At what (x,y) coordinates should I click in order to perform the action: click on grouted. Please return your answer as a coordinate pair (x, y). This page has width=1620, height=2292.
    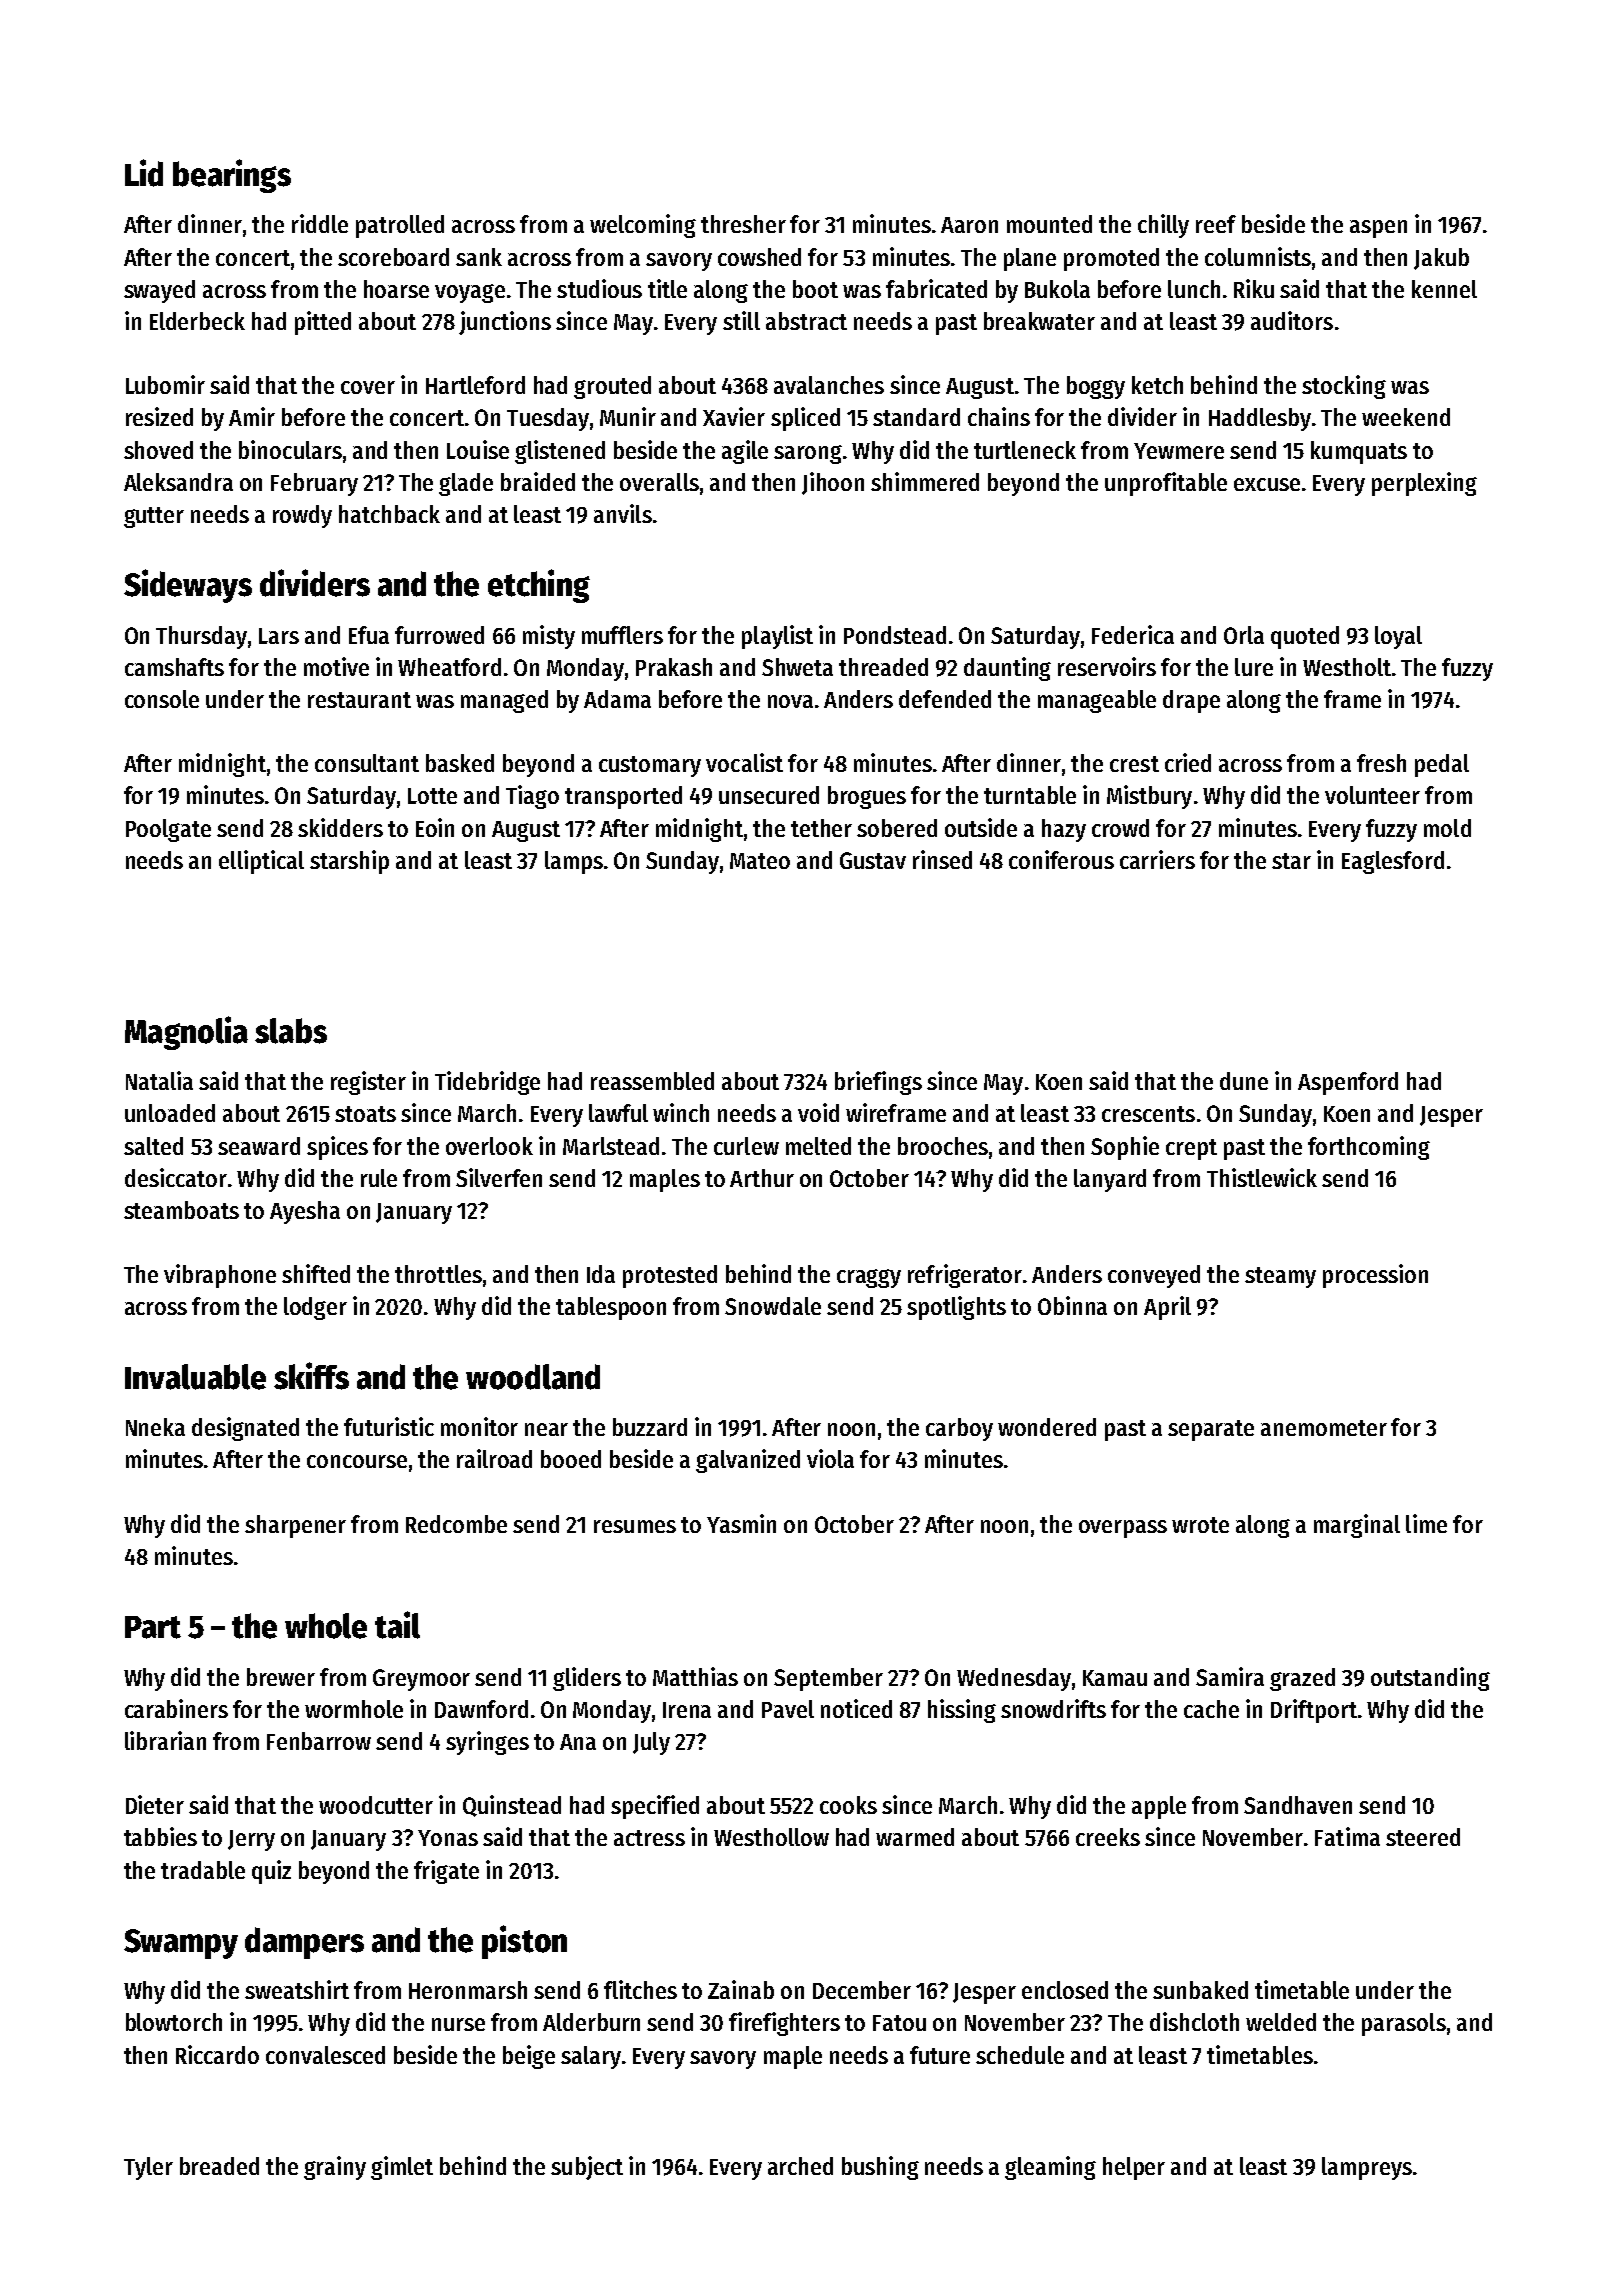
    Looking at the image, I should click on (612, 387).
